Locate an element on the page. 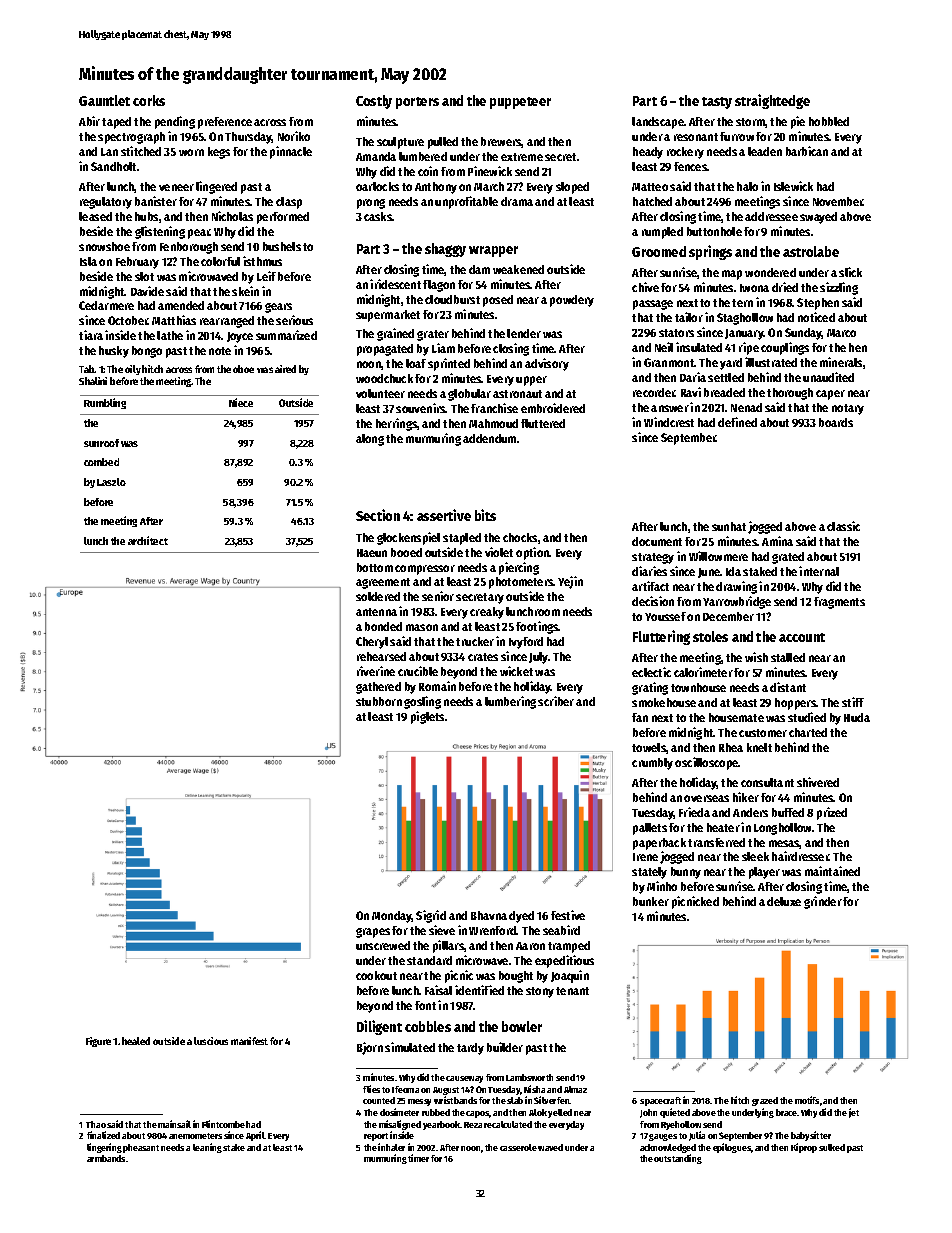 The height and width of the image is (1233, 952). puppeteer is located at coordinates (520, 103).
